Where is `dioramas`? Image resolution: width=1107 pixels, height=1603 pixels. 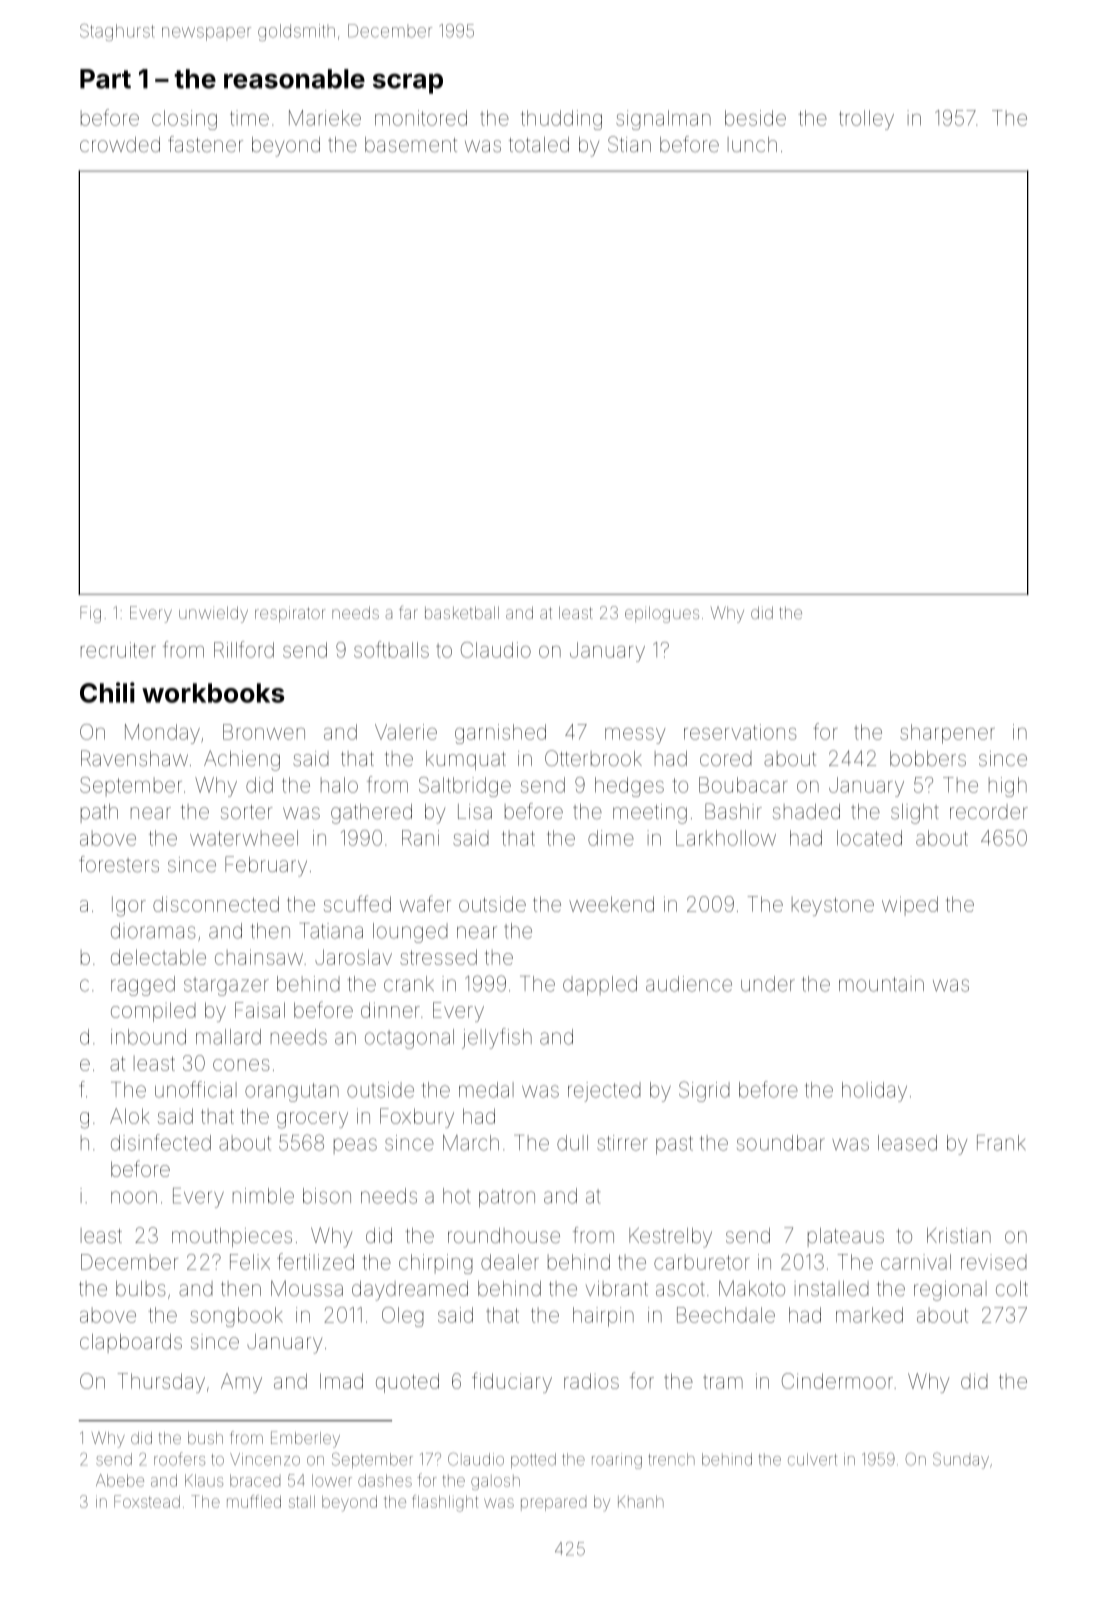
dioramas is located at coordinates (153, 931).
